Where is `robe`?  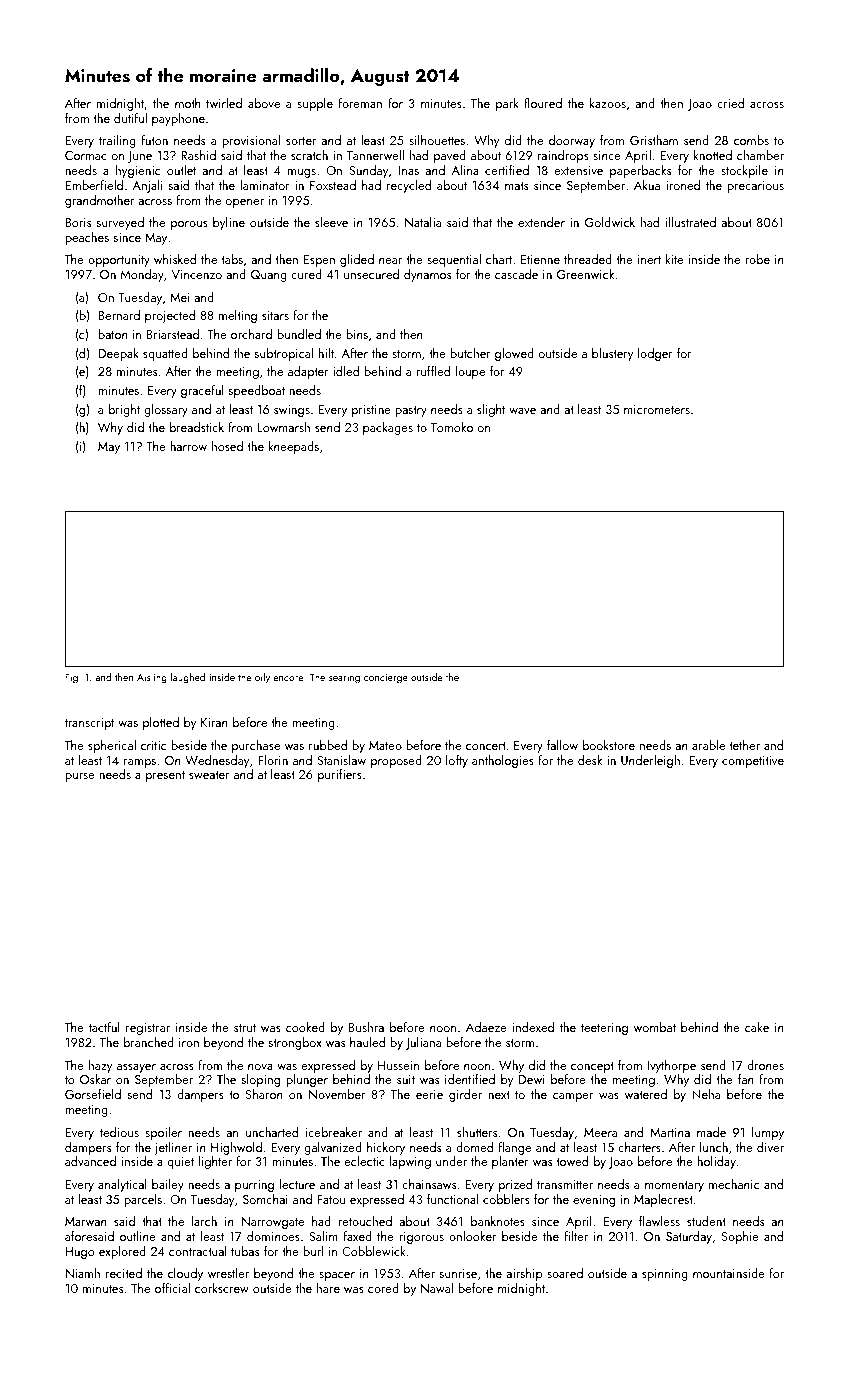 robe is located at coordinates (757, 259).
